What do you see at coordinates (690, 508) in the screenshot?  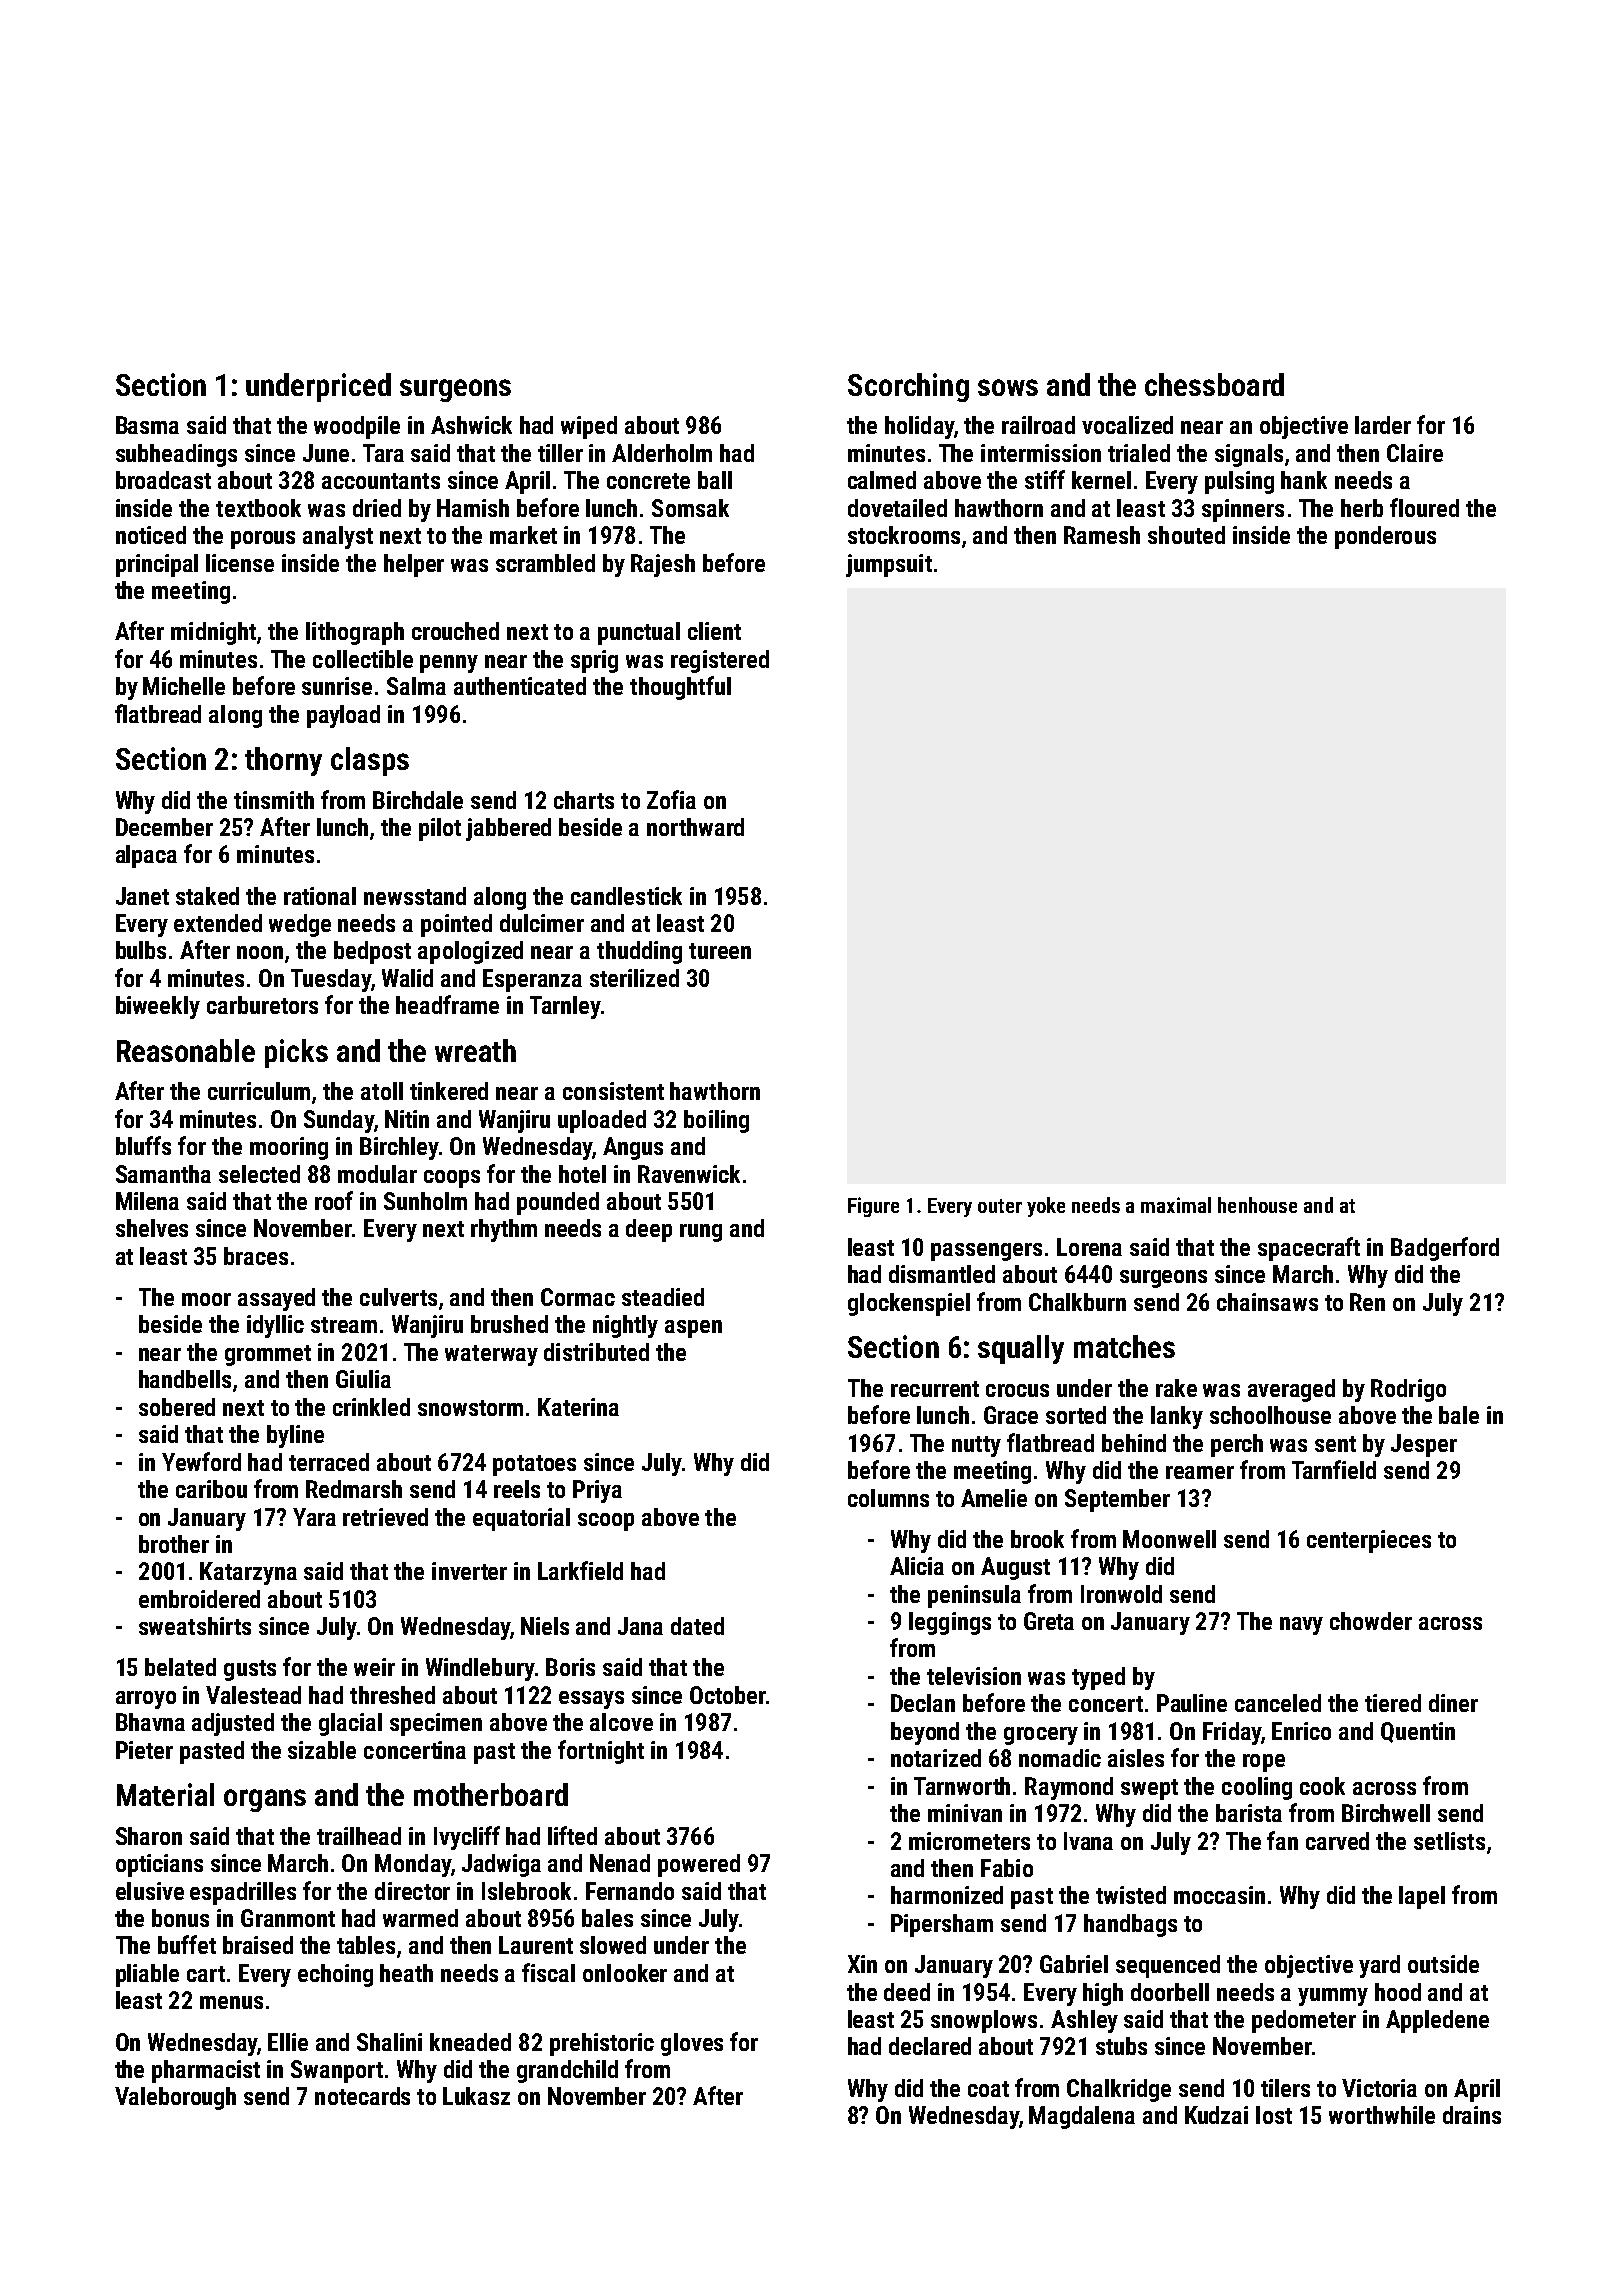 I see `Somsak` at bounding box center [690, 508].
